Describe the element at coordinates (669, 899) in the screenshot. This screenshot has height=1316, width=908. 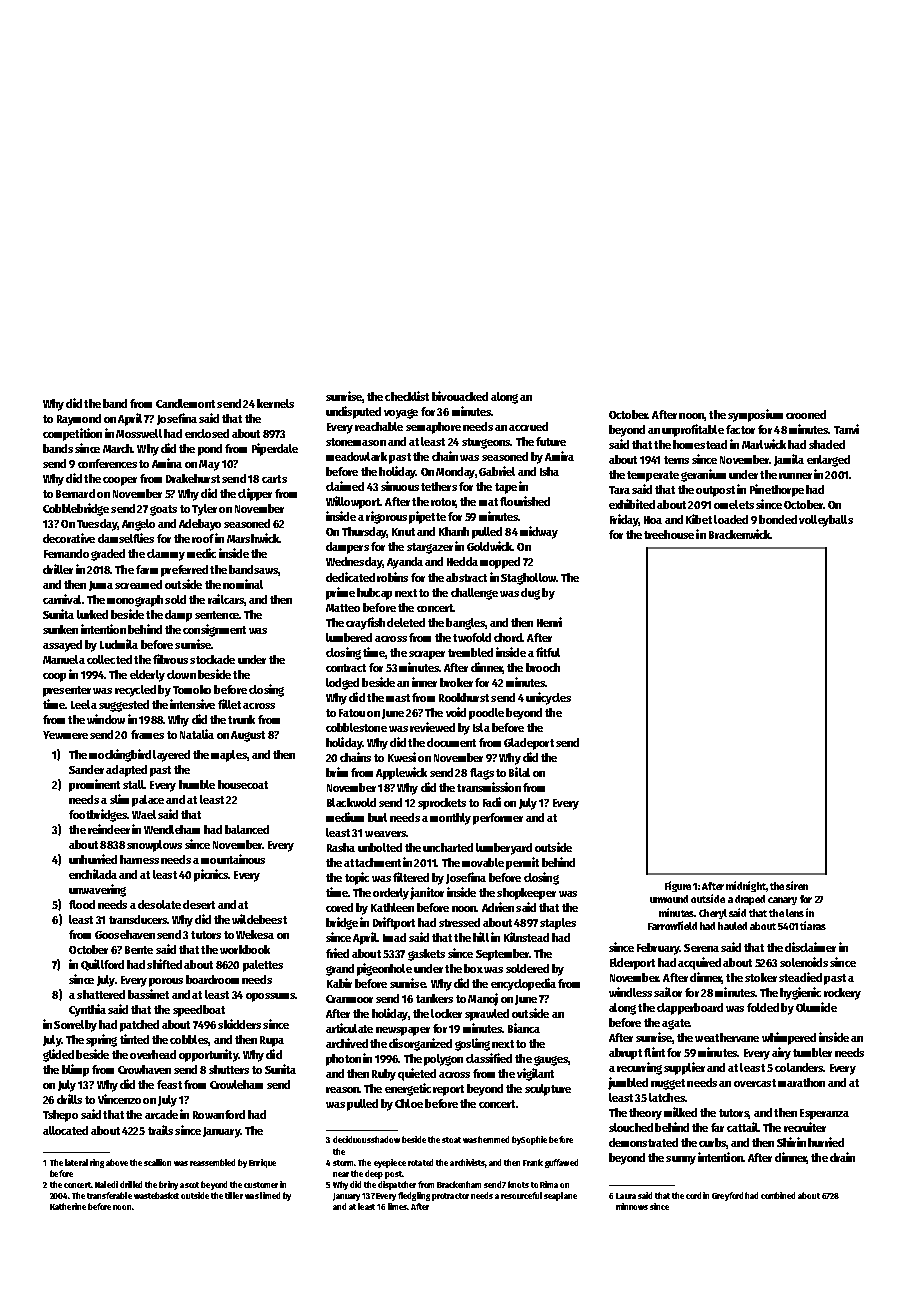
I see `unwound` at that location.
